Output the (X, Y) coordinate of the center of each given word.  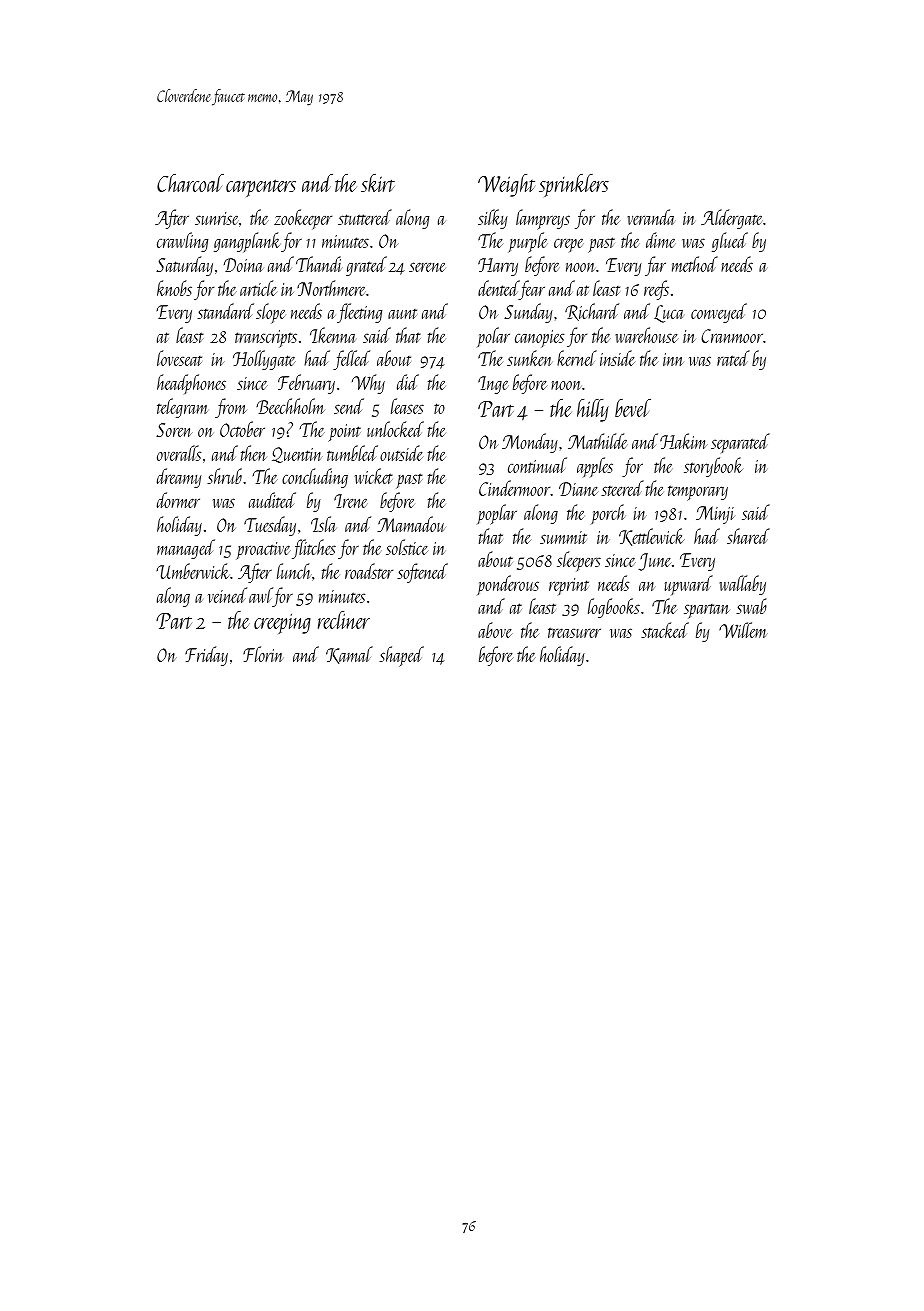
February (306, 384)
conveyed (719, 313)
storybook (713, 467)
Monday (530, 443)
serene (427, 267)
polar (493, 337)
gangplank (247, 242)
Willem (743, 630)
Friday (206, 656)
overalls (179, 453)
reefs (656, 290)
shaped (401, 656)
